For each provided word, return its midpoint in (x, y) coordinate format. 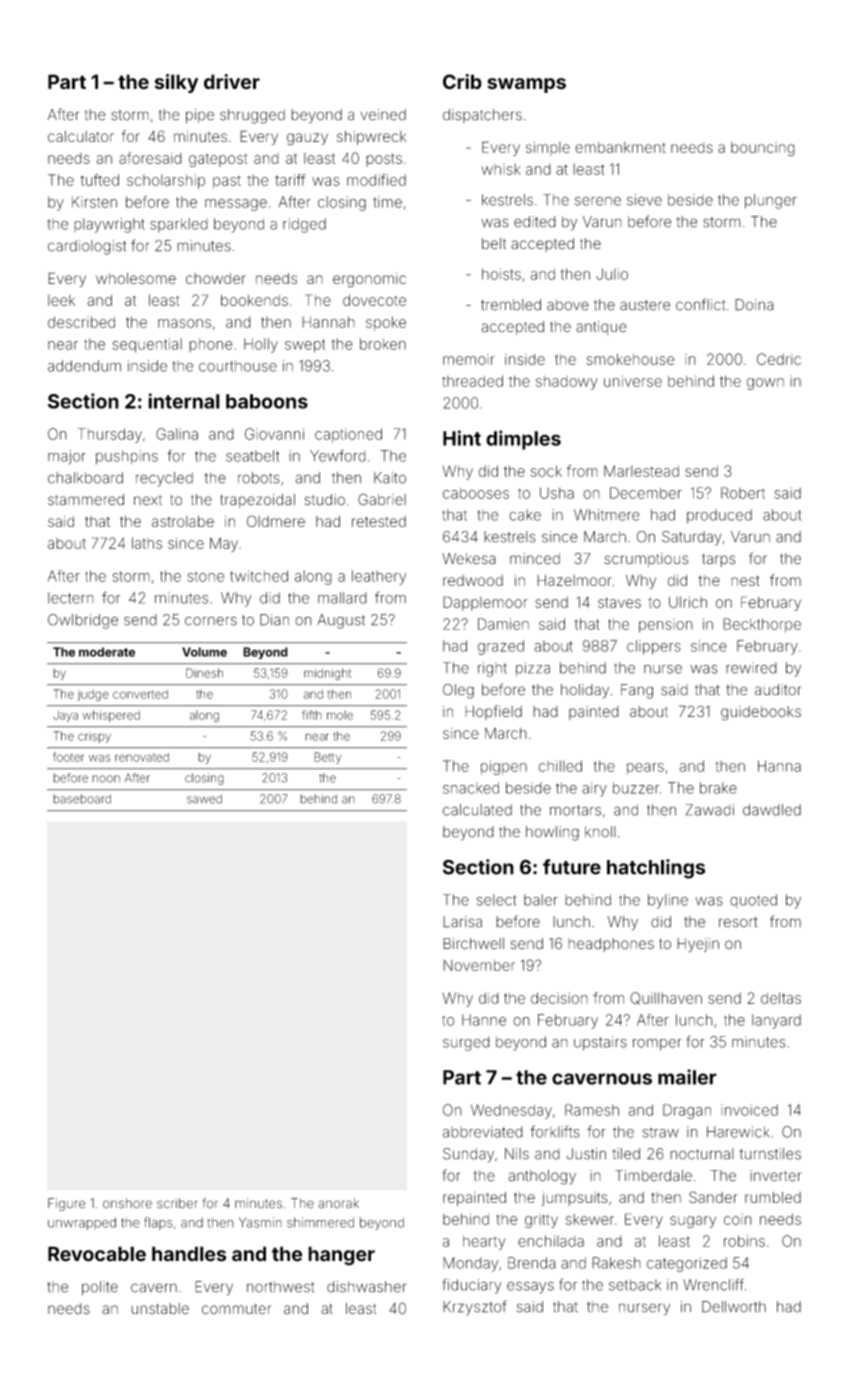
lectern (71, 598)
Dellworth (734, 1307)
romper (657, 1045)
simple (548, 149)
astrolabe (183, 521)
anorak (338, 1203)
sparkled (179, 225)
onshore (127, 1203)
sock (546, 471)
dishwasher (366, 1287)
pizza (533, 669)
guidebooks (761, 713)
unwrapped (82, 1223)
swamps (526, 85)
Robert (743, 493)
